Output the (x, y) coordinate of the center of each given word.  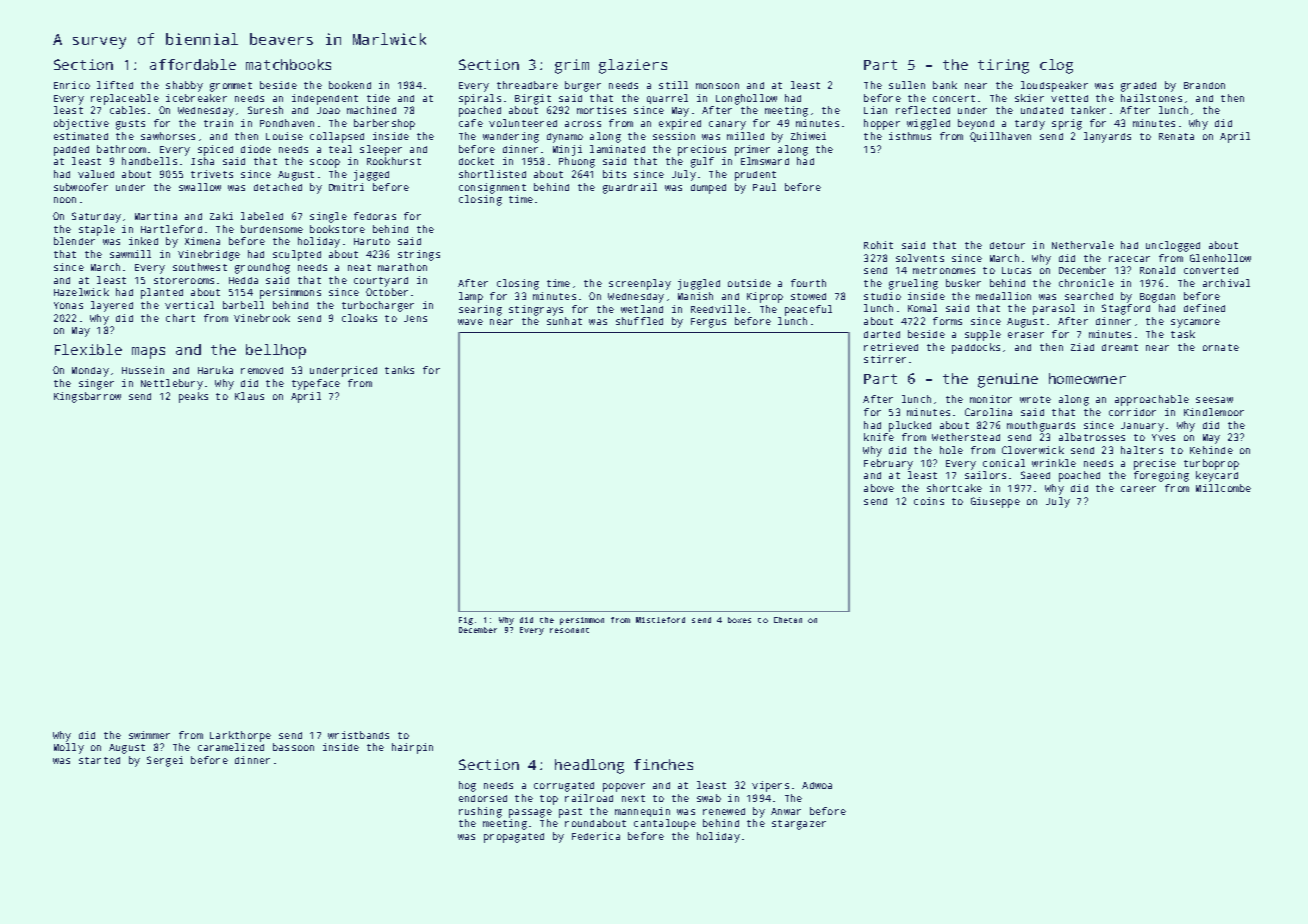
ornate (1221, 347)
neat (359, 267)
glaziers (633, 66)
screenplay (640, 284)
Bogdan (1157, 298)
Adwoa (817, 785)
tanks (399, 370)
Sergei (165, 761)
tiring (1003, 66)
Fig (466, 621)
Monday (90, 372)
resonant (569, 630)
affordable (193, 64)
